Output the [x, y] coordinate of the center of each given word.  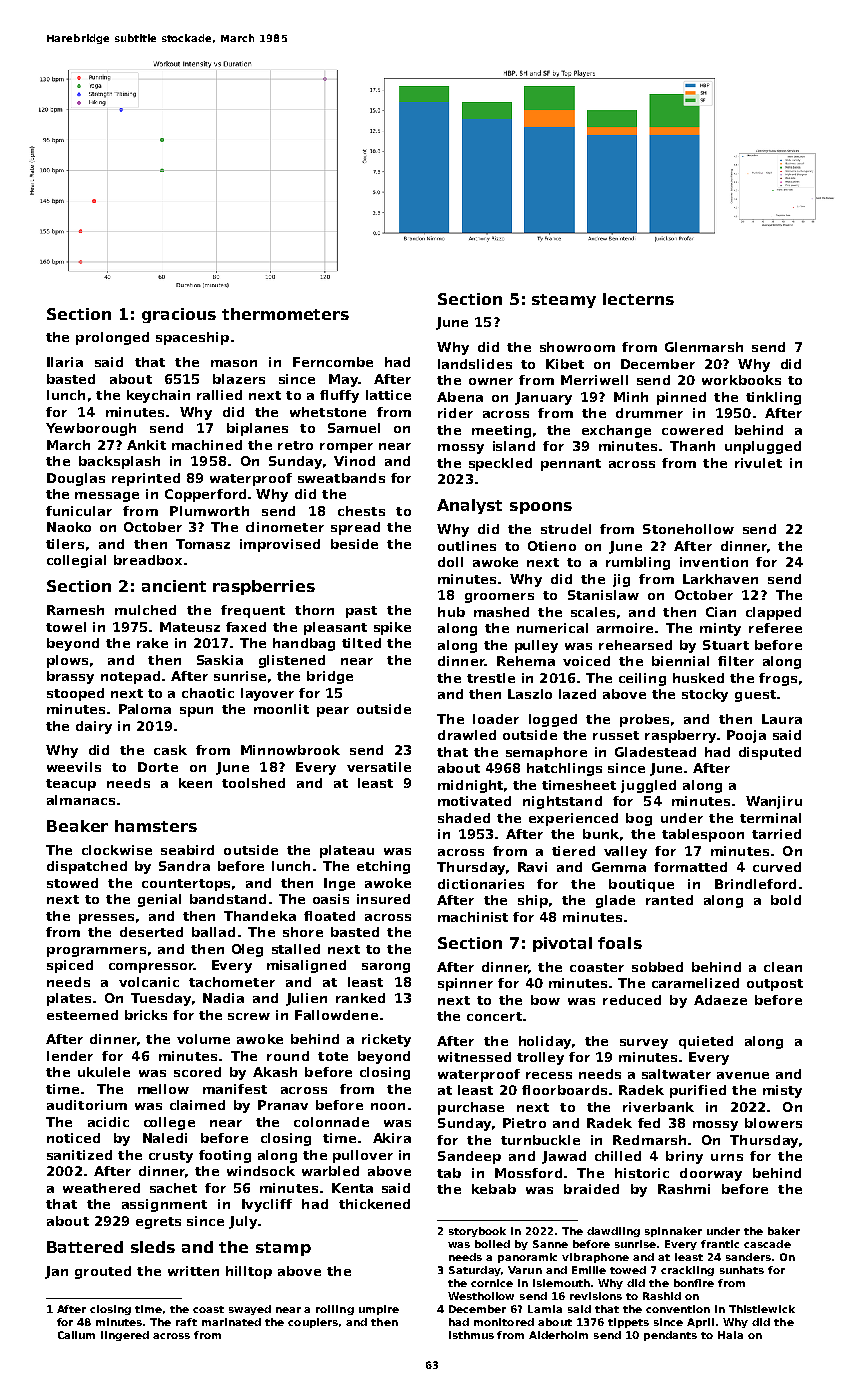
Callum [76, 1335]
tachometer [232, 982]
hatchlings [564, 769]
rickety [386, 1040]
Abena [460, 397]
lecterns [638, 299]
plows [67, 661]
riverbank [658, 1107]
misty [782, 1091]
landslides [475, 364]
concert [494, 1016]
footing [225, 1156]
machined [207, 445]
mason [234, 363]
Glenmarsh [704, 347]
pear [333, 712]
